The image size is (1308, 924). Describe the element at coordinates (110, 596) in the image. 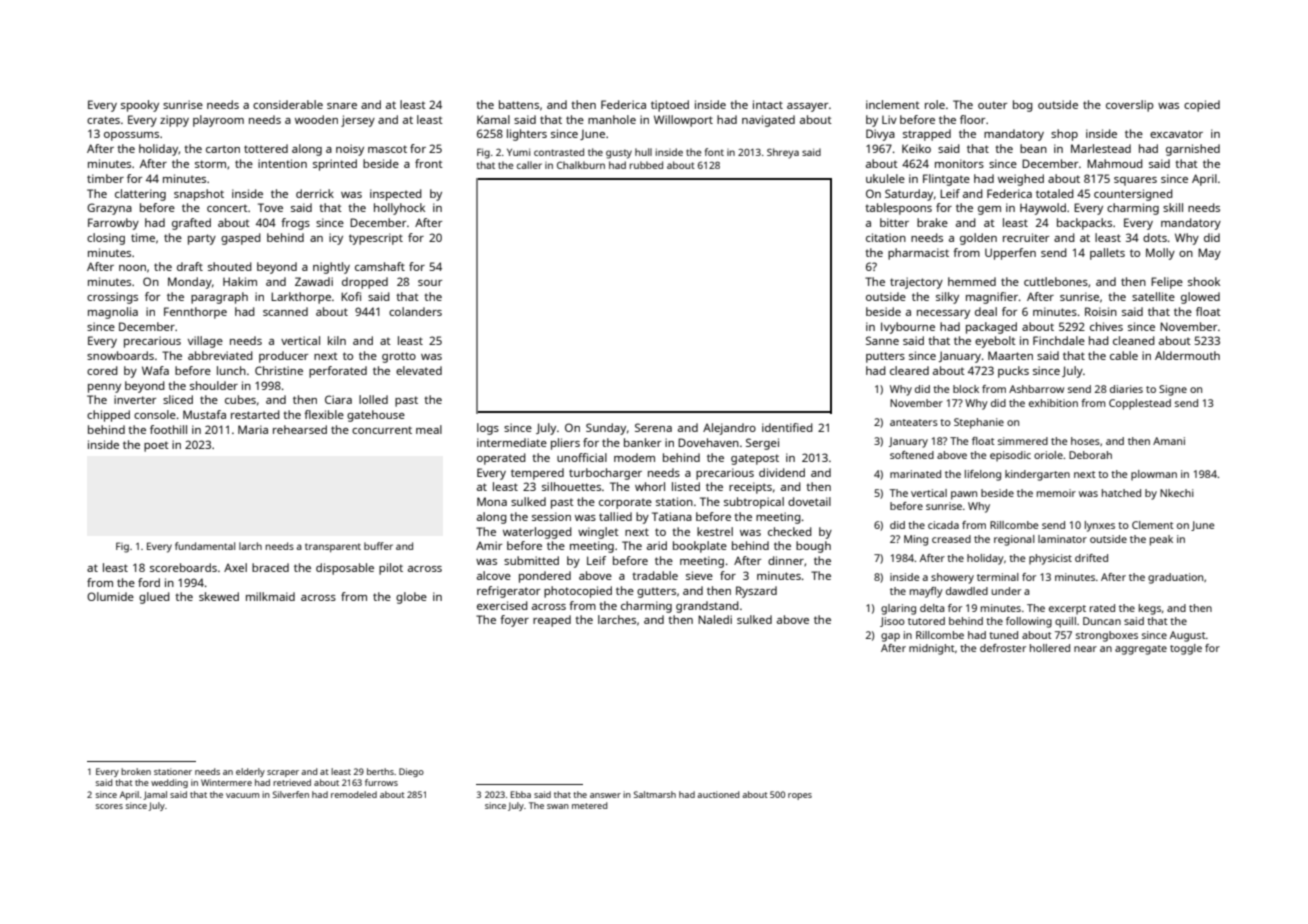

I see `Olumide` at that location.
